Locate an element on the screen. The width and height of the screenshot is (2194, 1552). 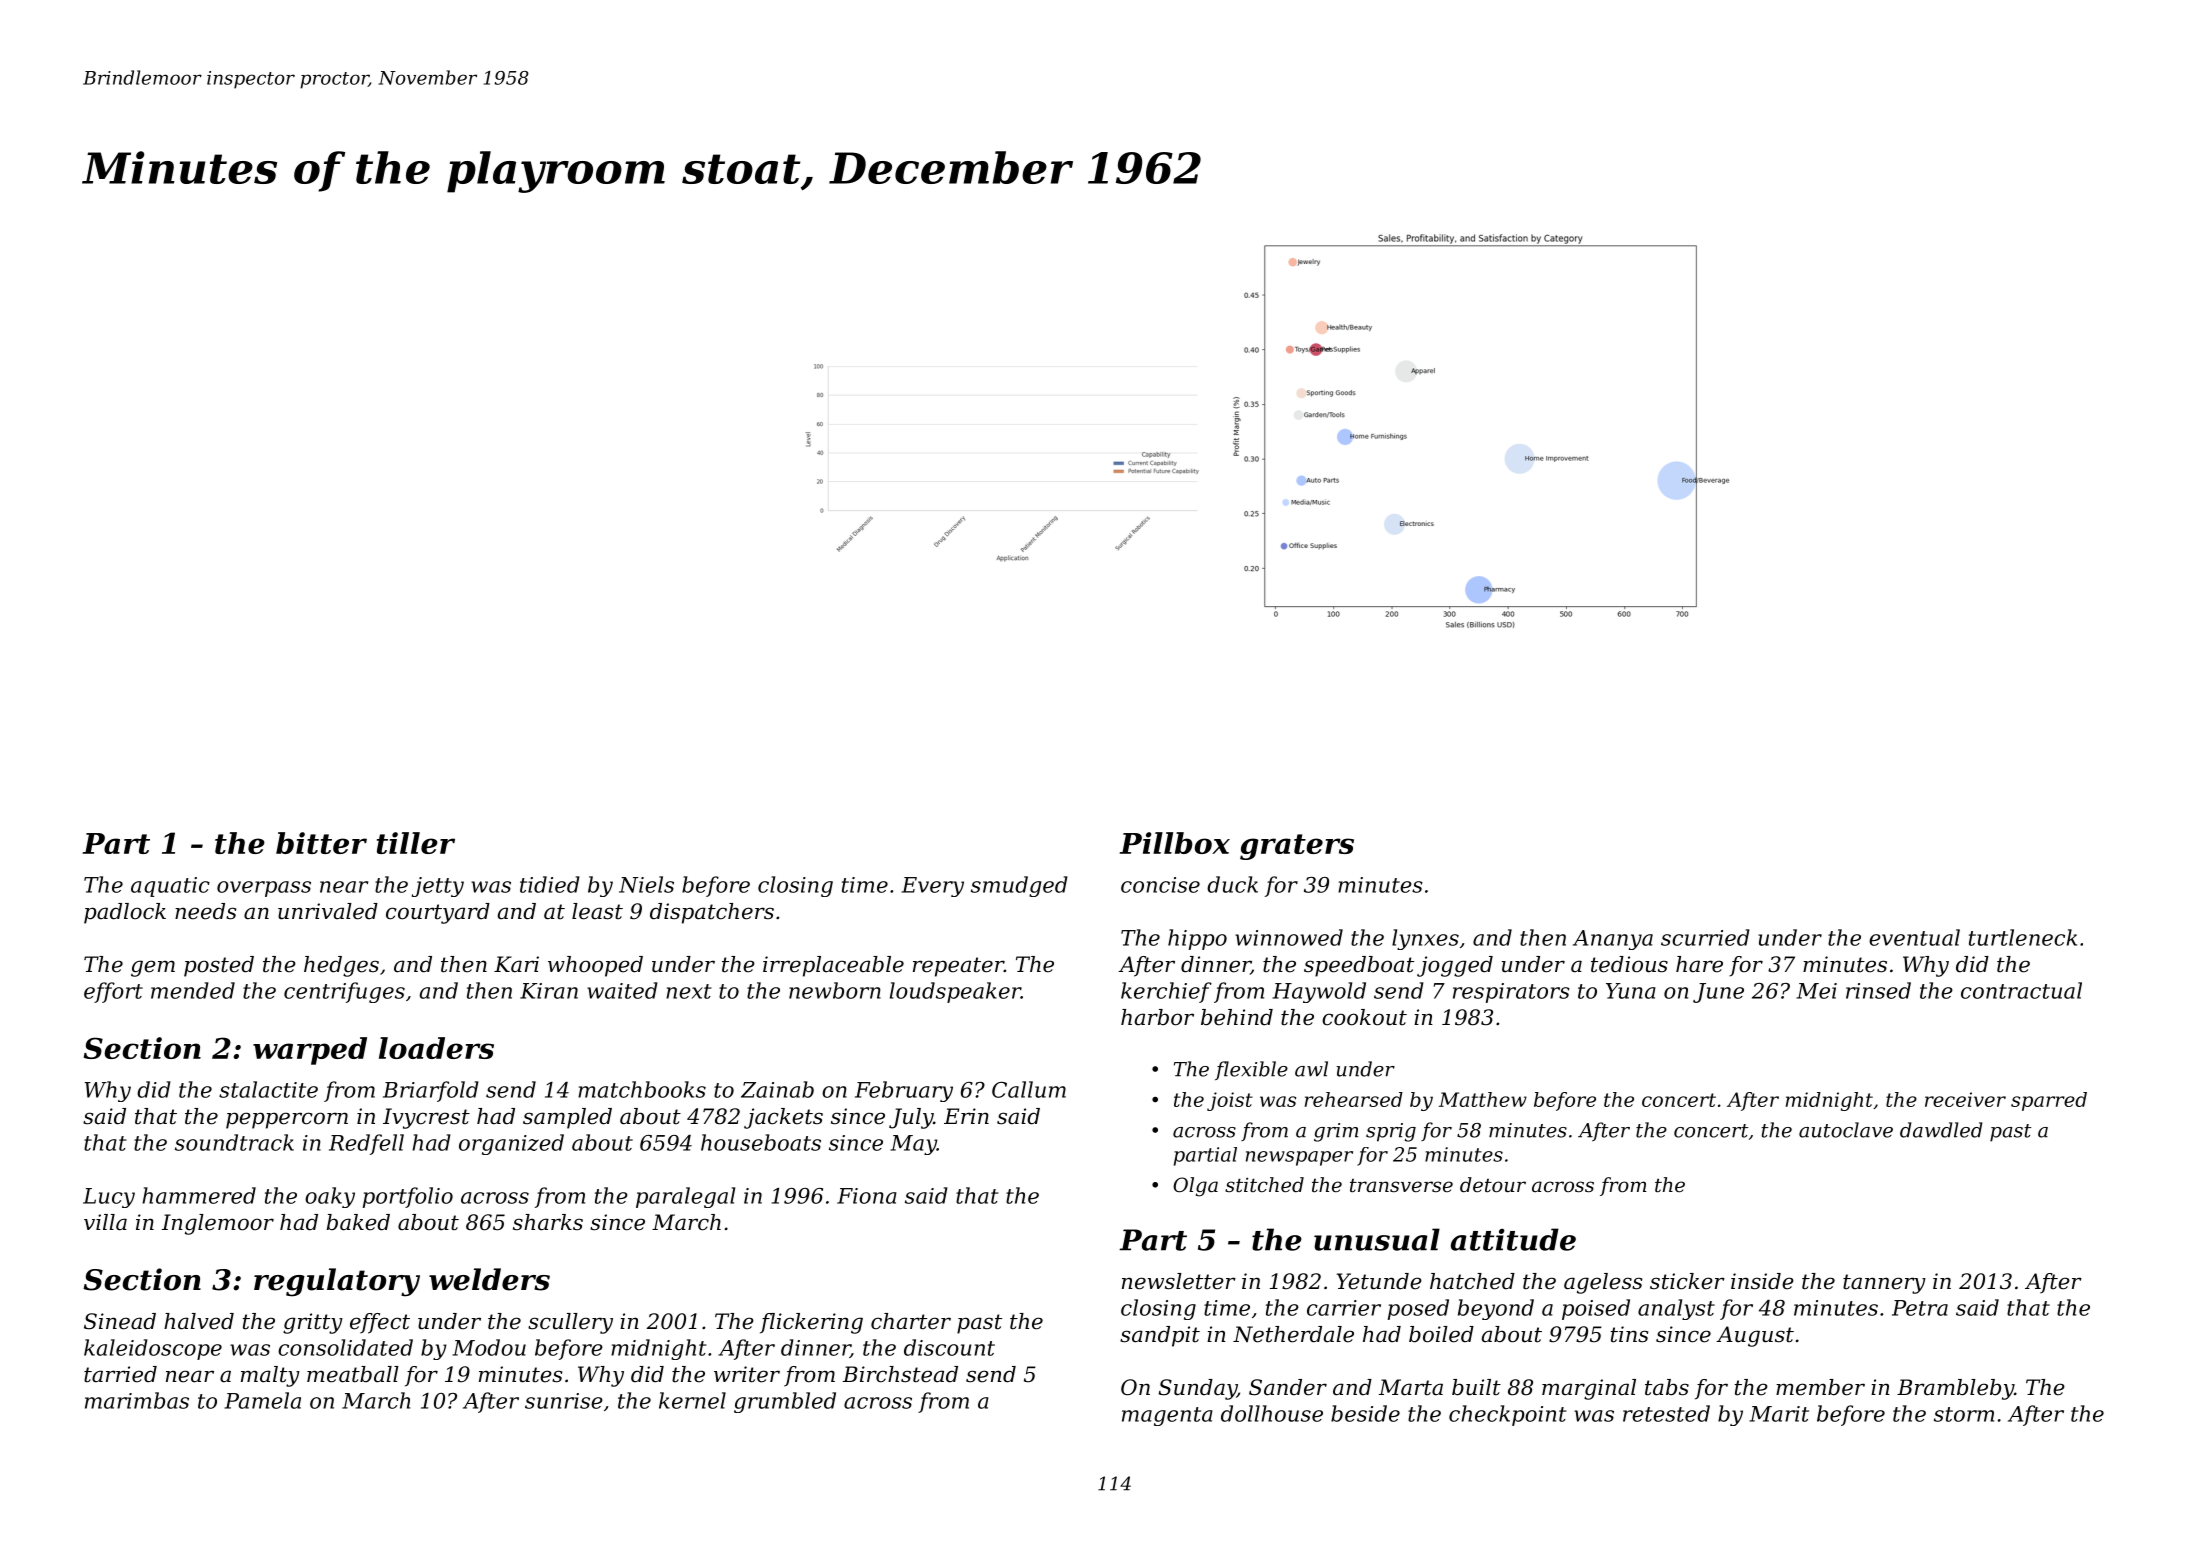
hippo is located at coordinates (1197, 939).
